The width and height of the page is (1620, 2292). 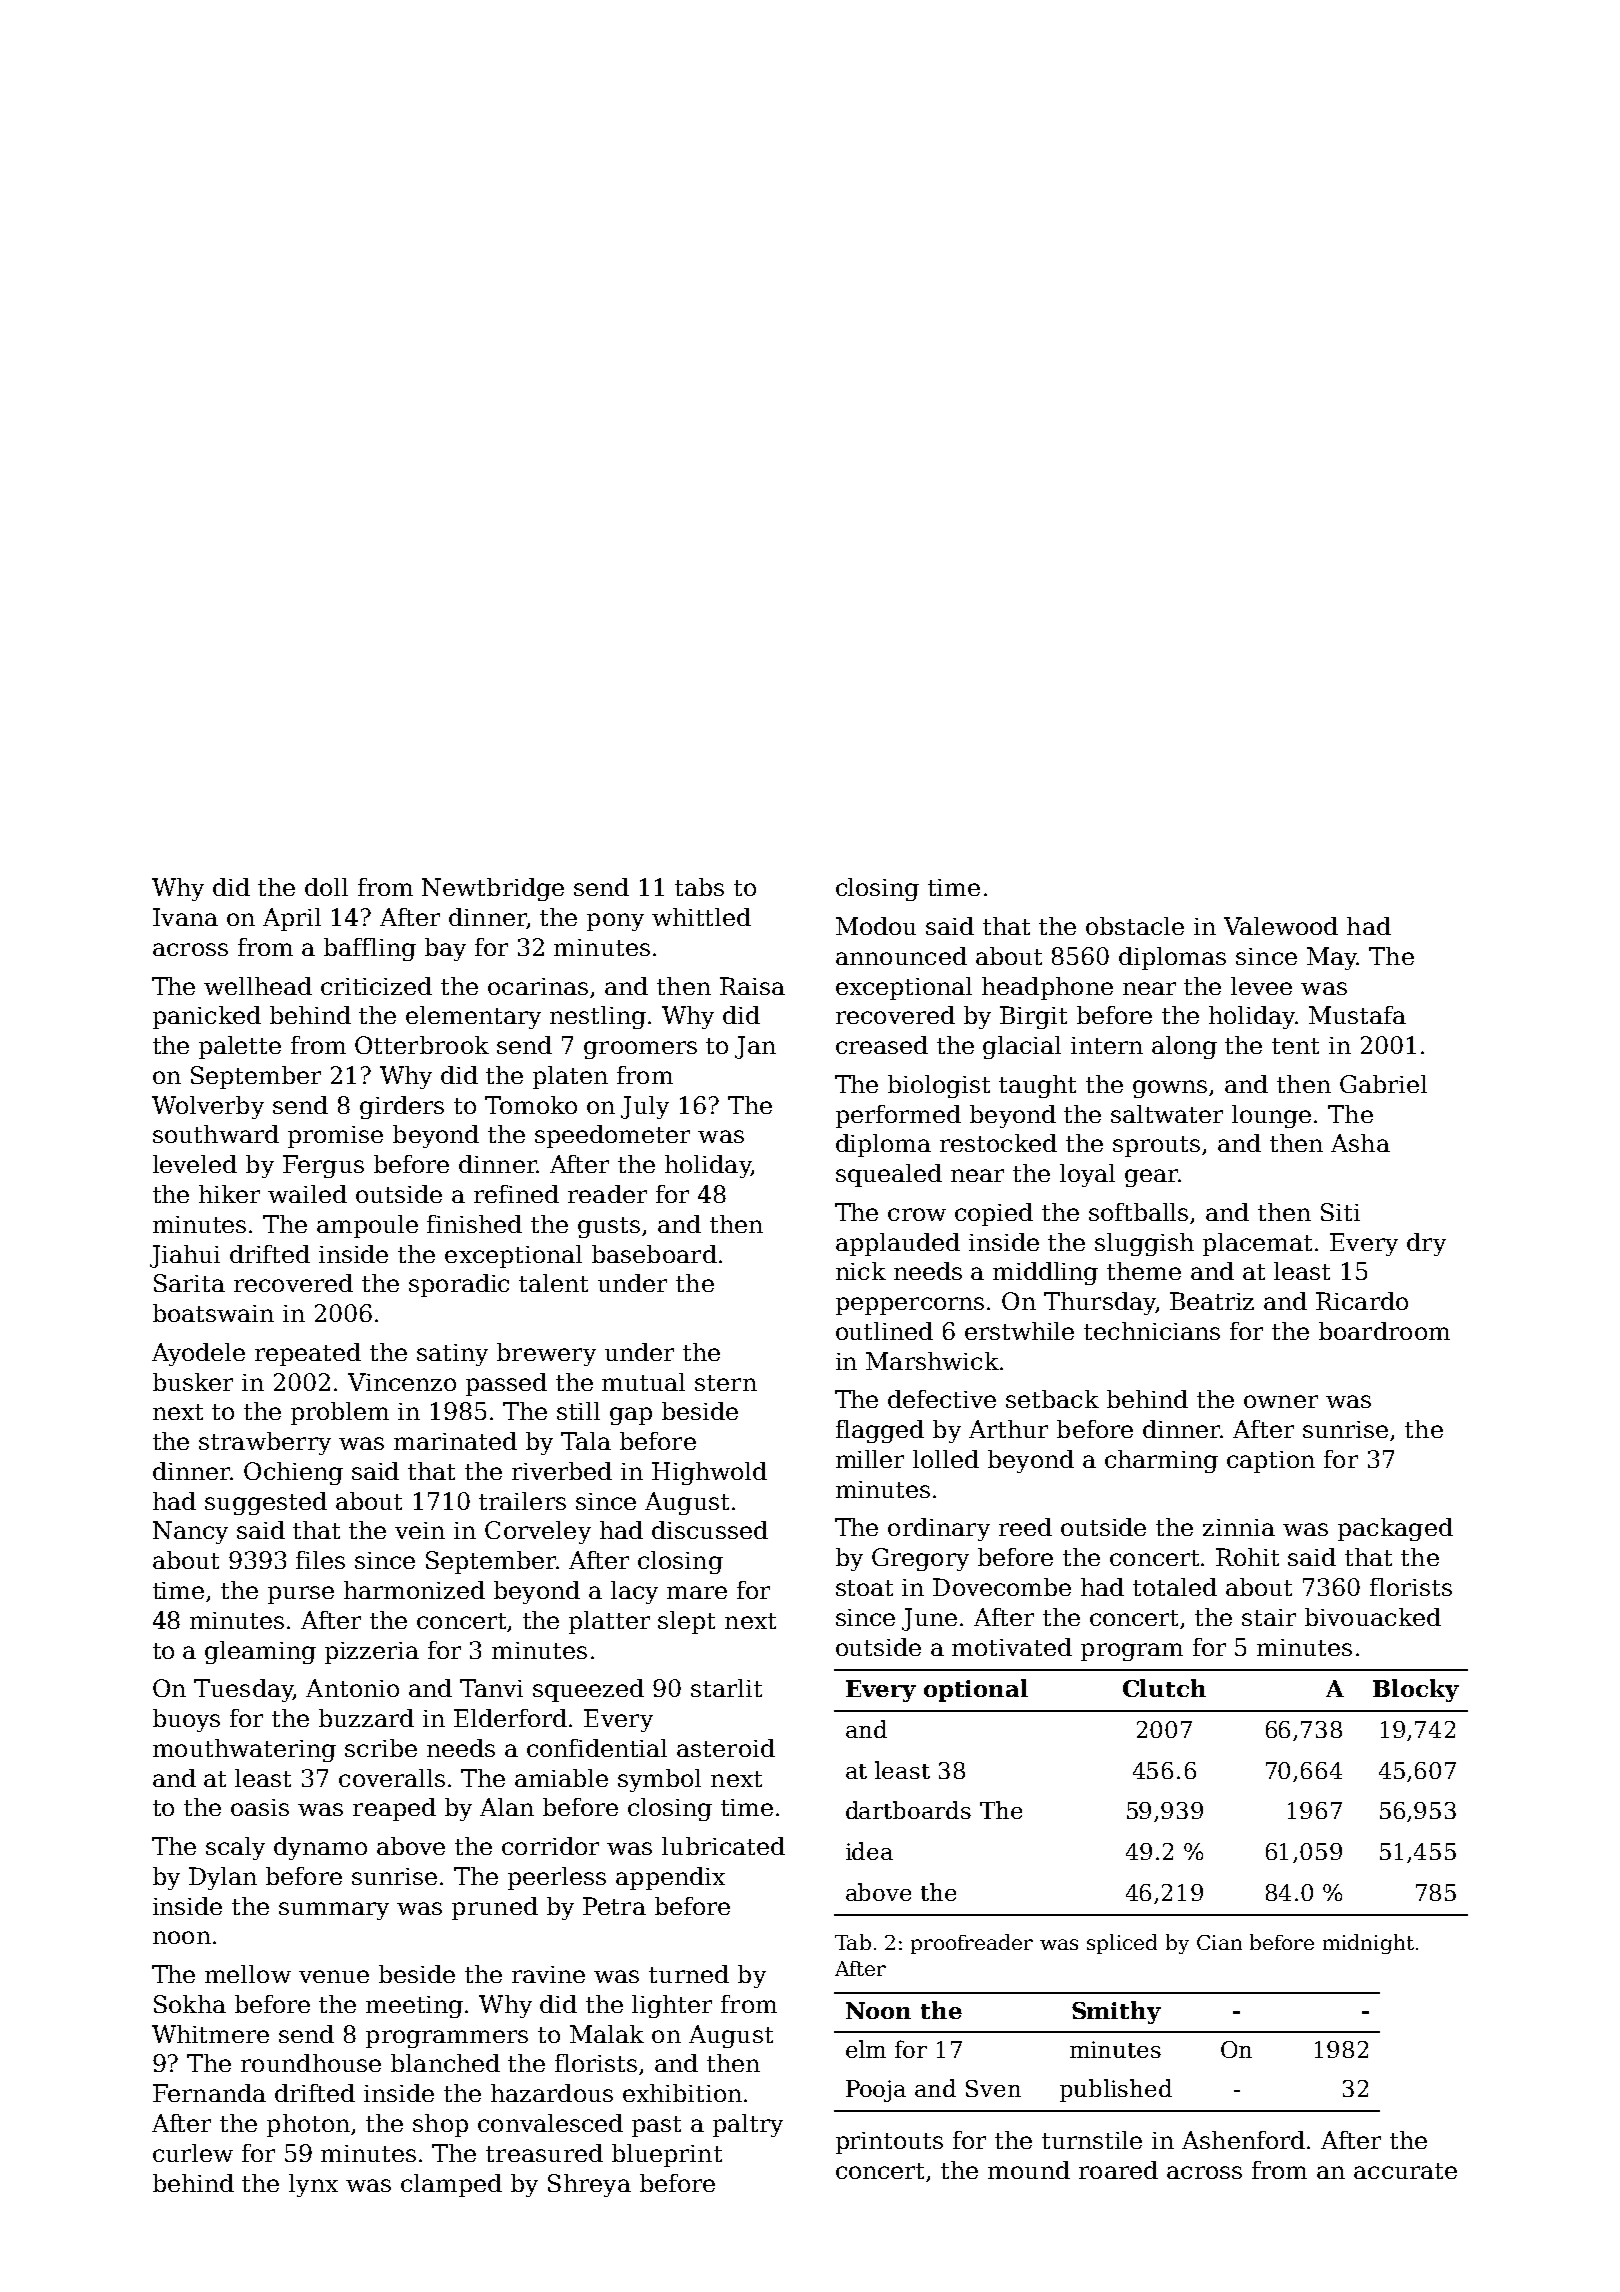 I want to click on obstacle, so click(x=1135, y=926).
